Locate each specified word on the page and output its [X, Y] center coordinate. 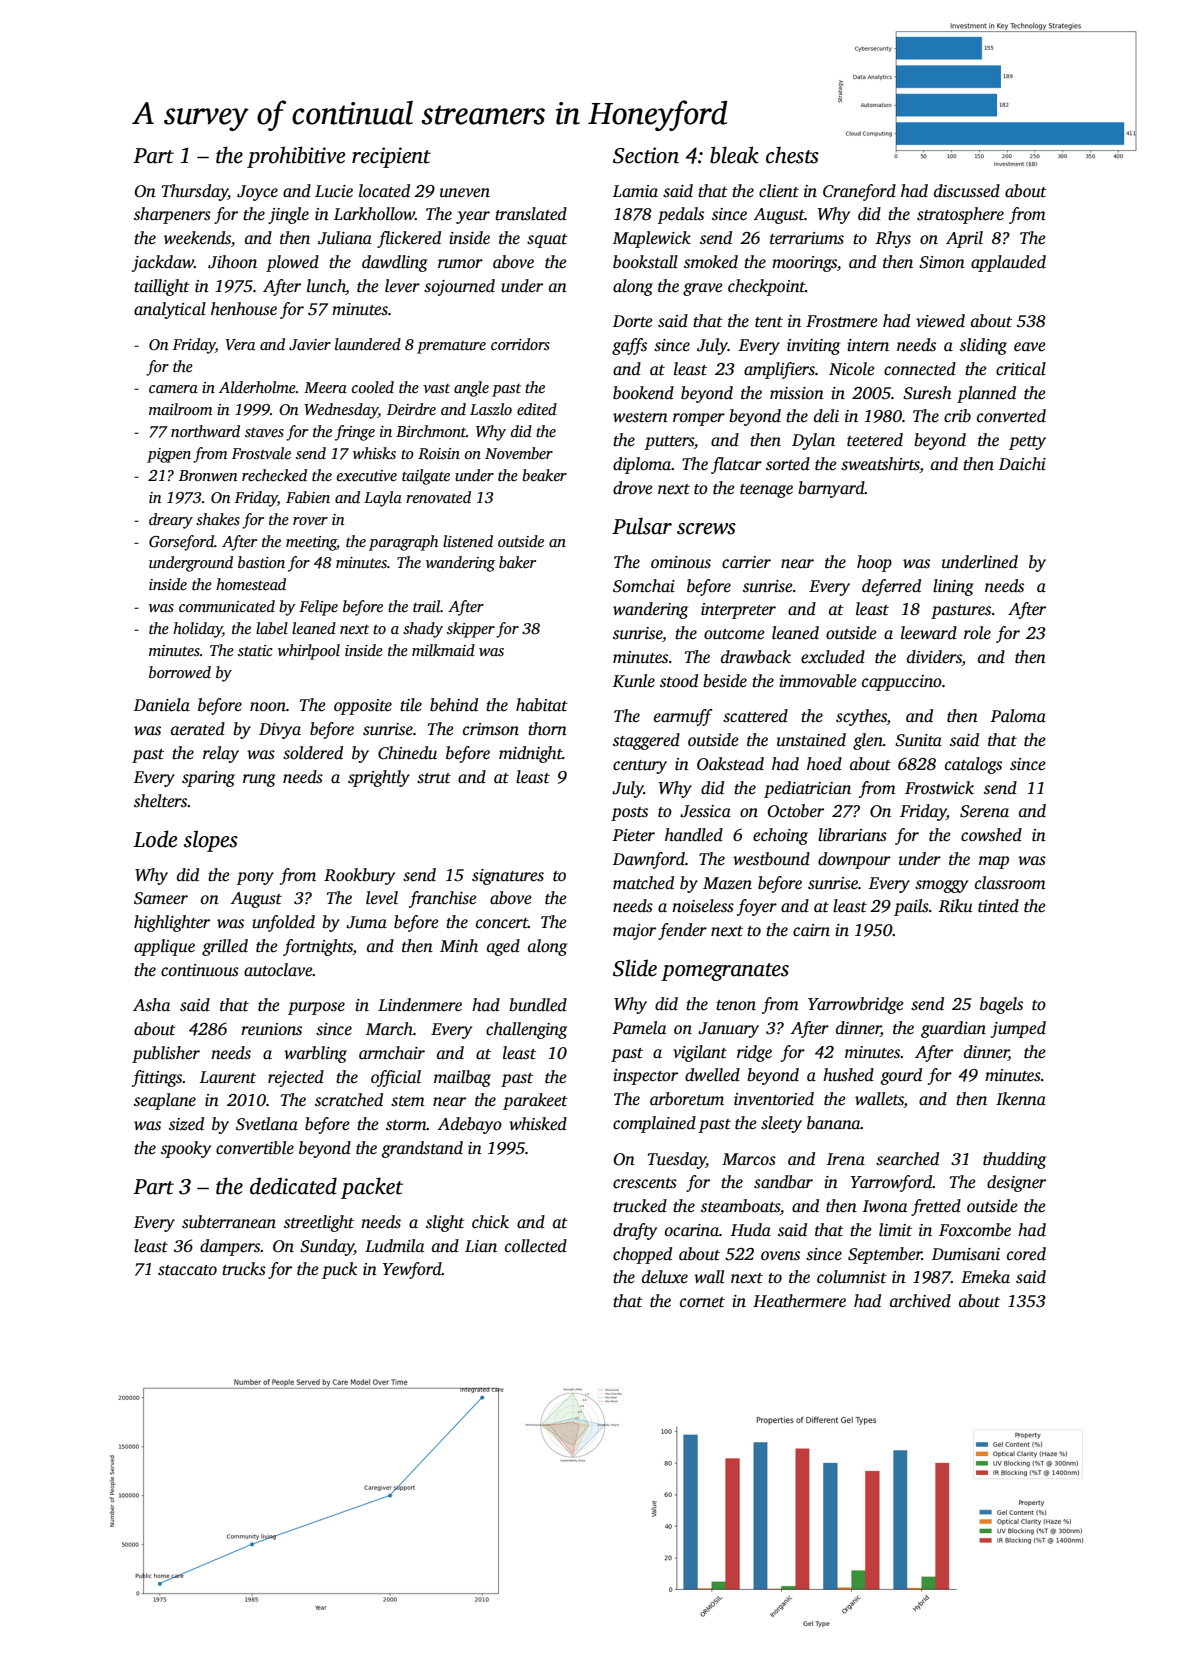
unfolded [283, 923]
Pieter [633, 835]
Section [646, 155]
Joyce [257, 193]
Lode [155, 839]
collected [536, 1246]
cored [1026, 1254]
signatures [508, 877]
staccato [187, 1270]
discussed [967, 191]
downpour [854, 860]
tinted [998, 906]
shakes [218, 519]
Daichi [1022, 464]
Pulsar [642, 526]
